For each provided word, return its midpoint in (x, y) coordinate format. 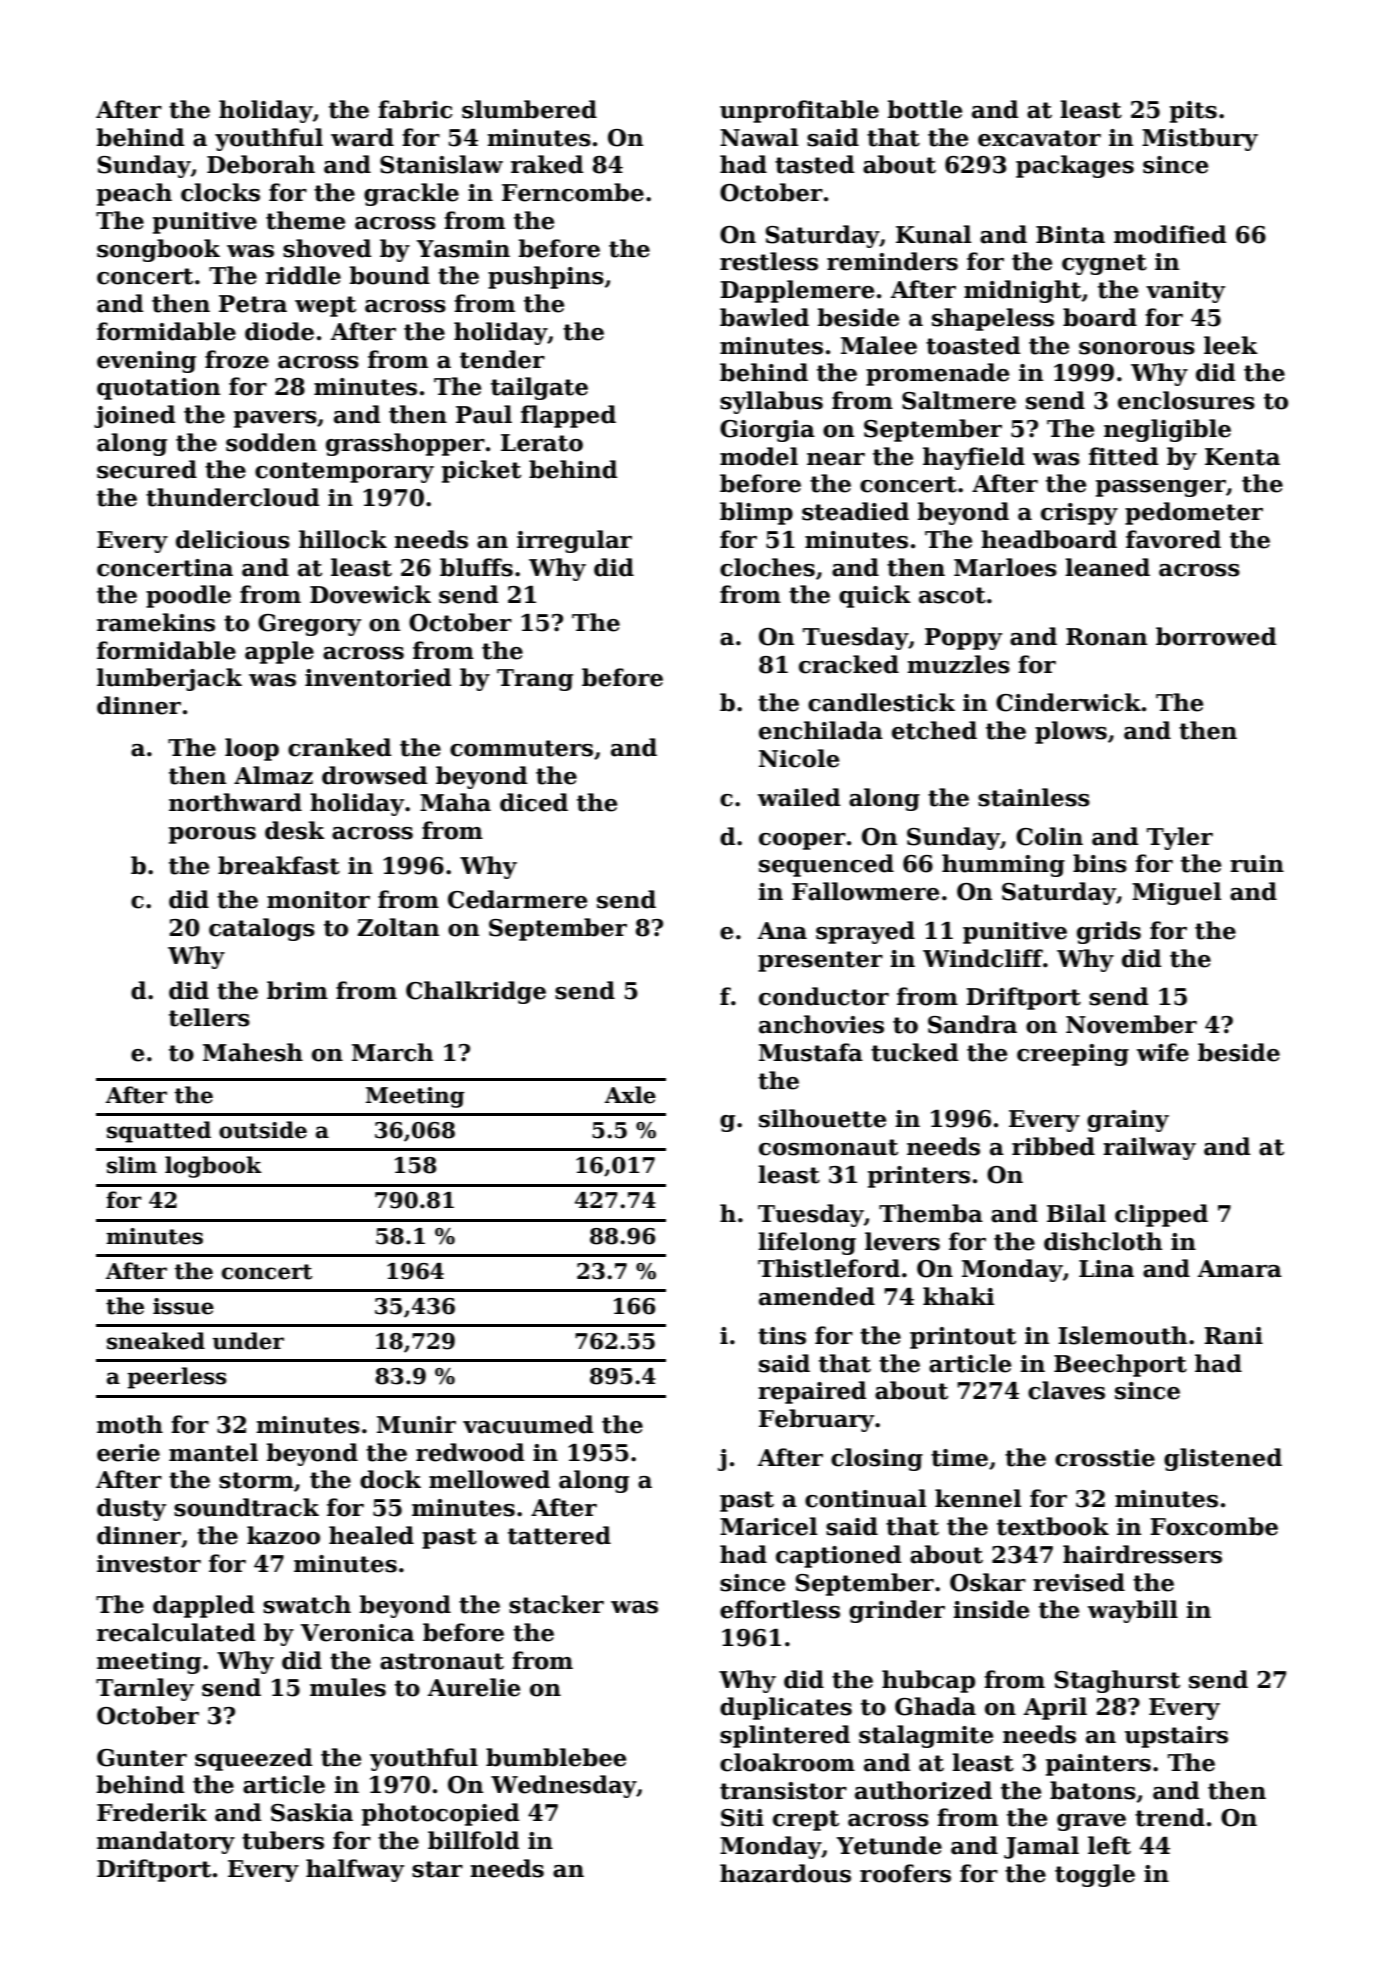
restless (769, 261)
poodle (188, 596)
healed (371, 1535)
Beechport (1120, 1365)
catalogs (262, 929)
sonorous (1137, 348)
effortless (780, 1609)
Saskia (312, 1812)
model (759, 456)
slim (132, 1165)
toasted (973, 345)
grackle (411, 194)
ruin (1257, 864)
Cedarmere (517, 899)
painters (1098, 1765)
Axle (630, 1095)
